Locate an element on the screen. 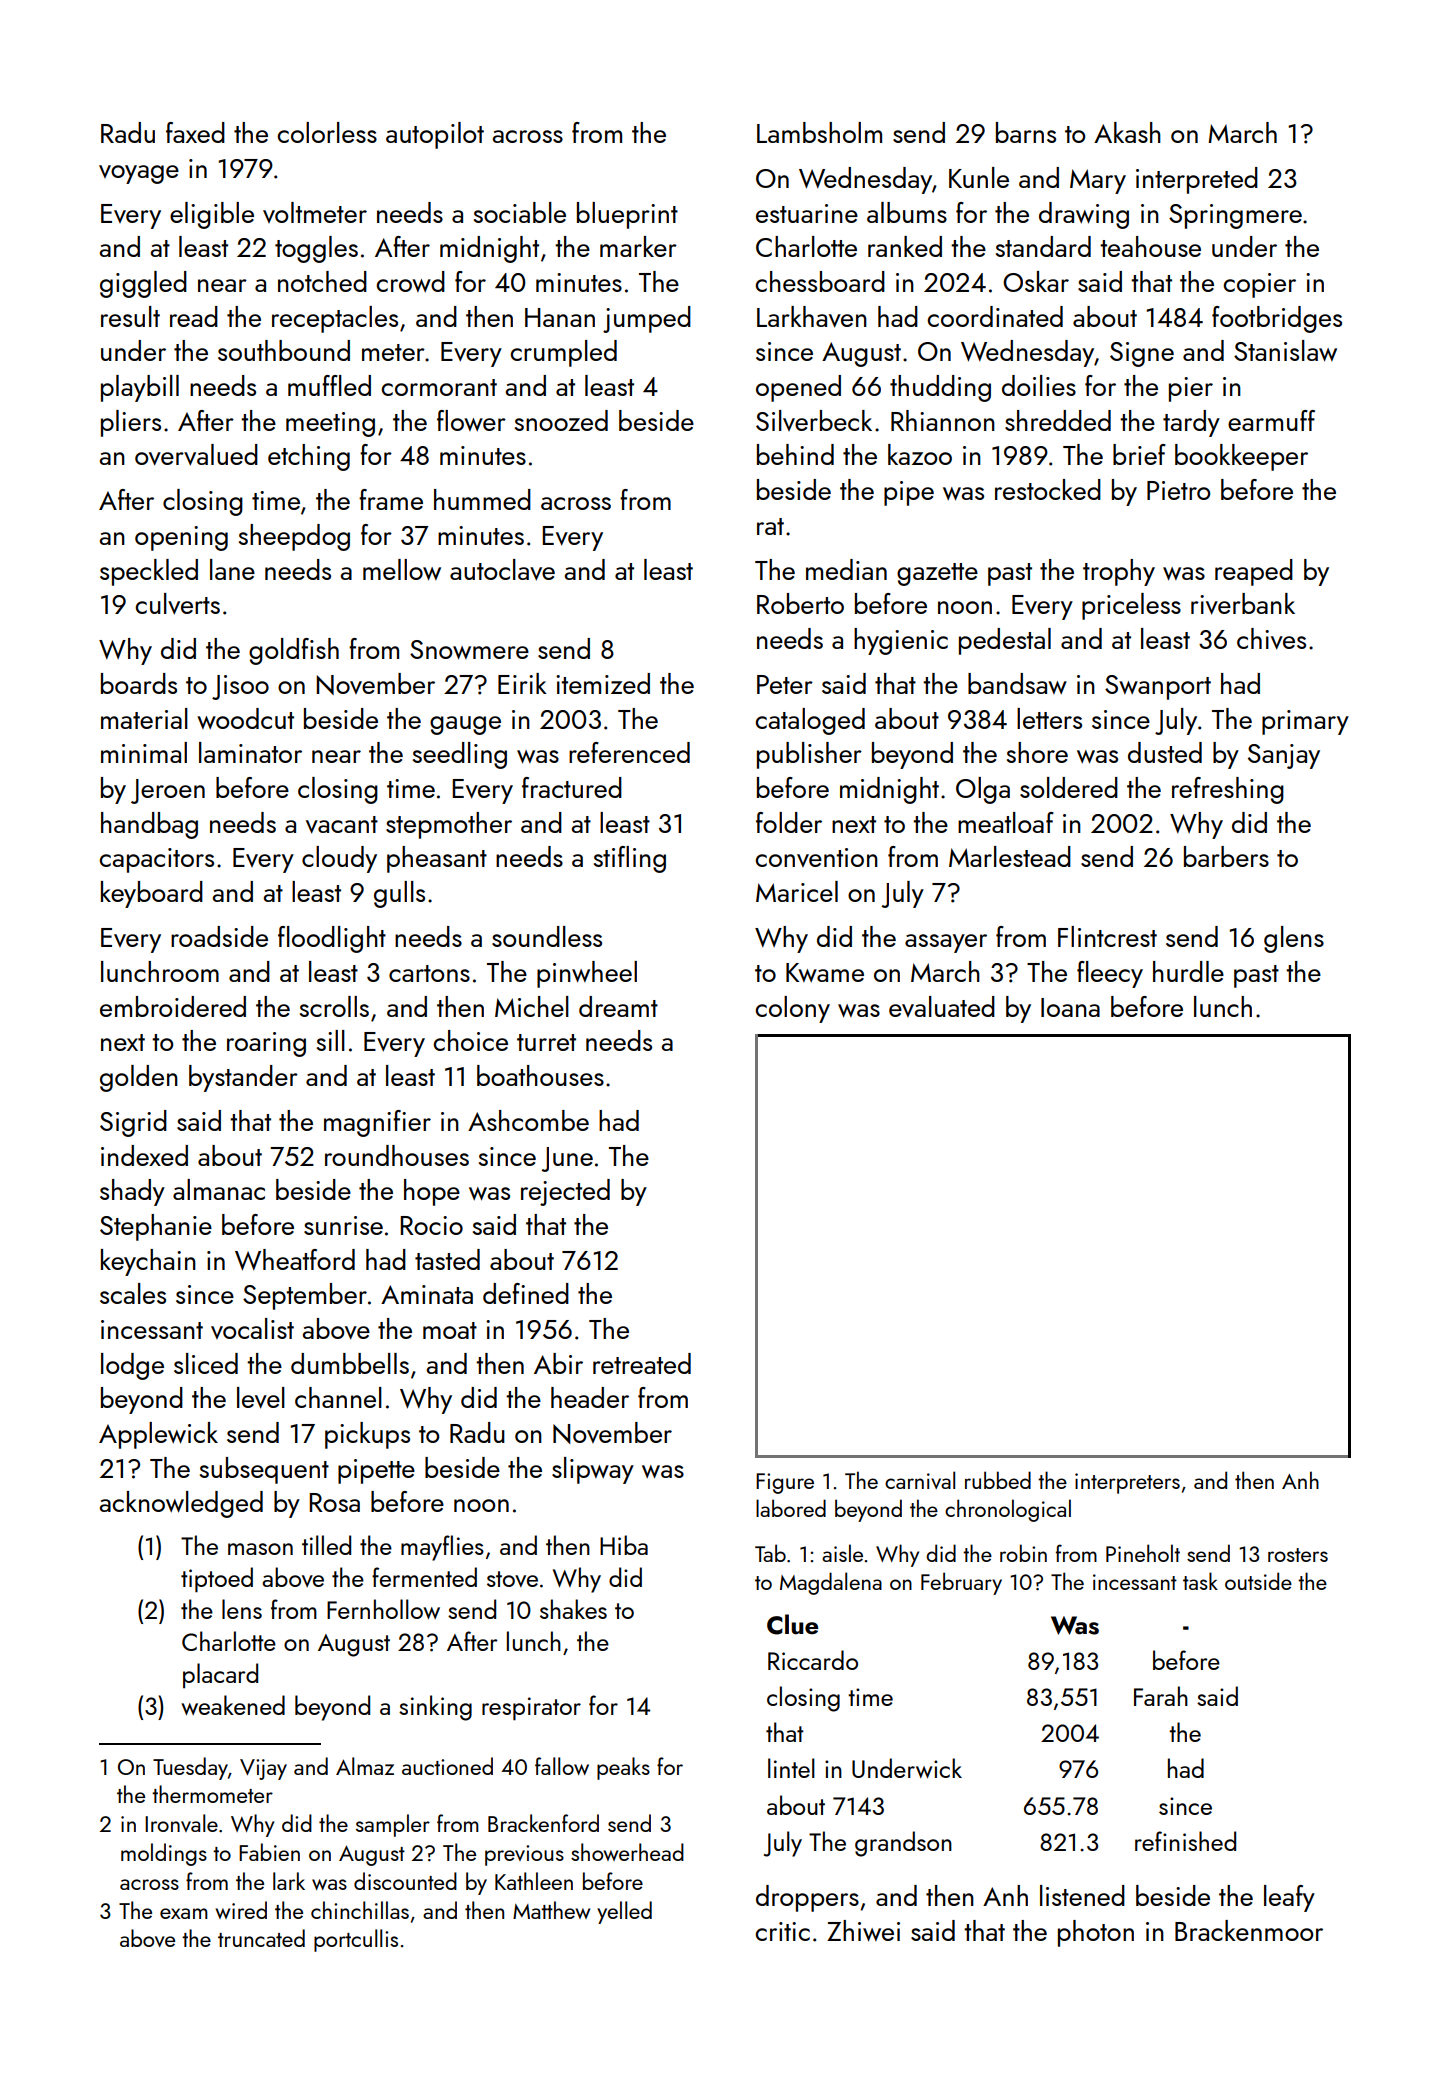  June is located at coordinates (567, 1159).
